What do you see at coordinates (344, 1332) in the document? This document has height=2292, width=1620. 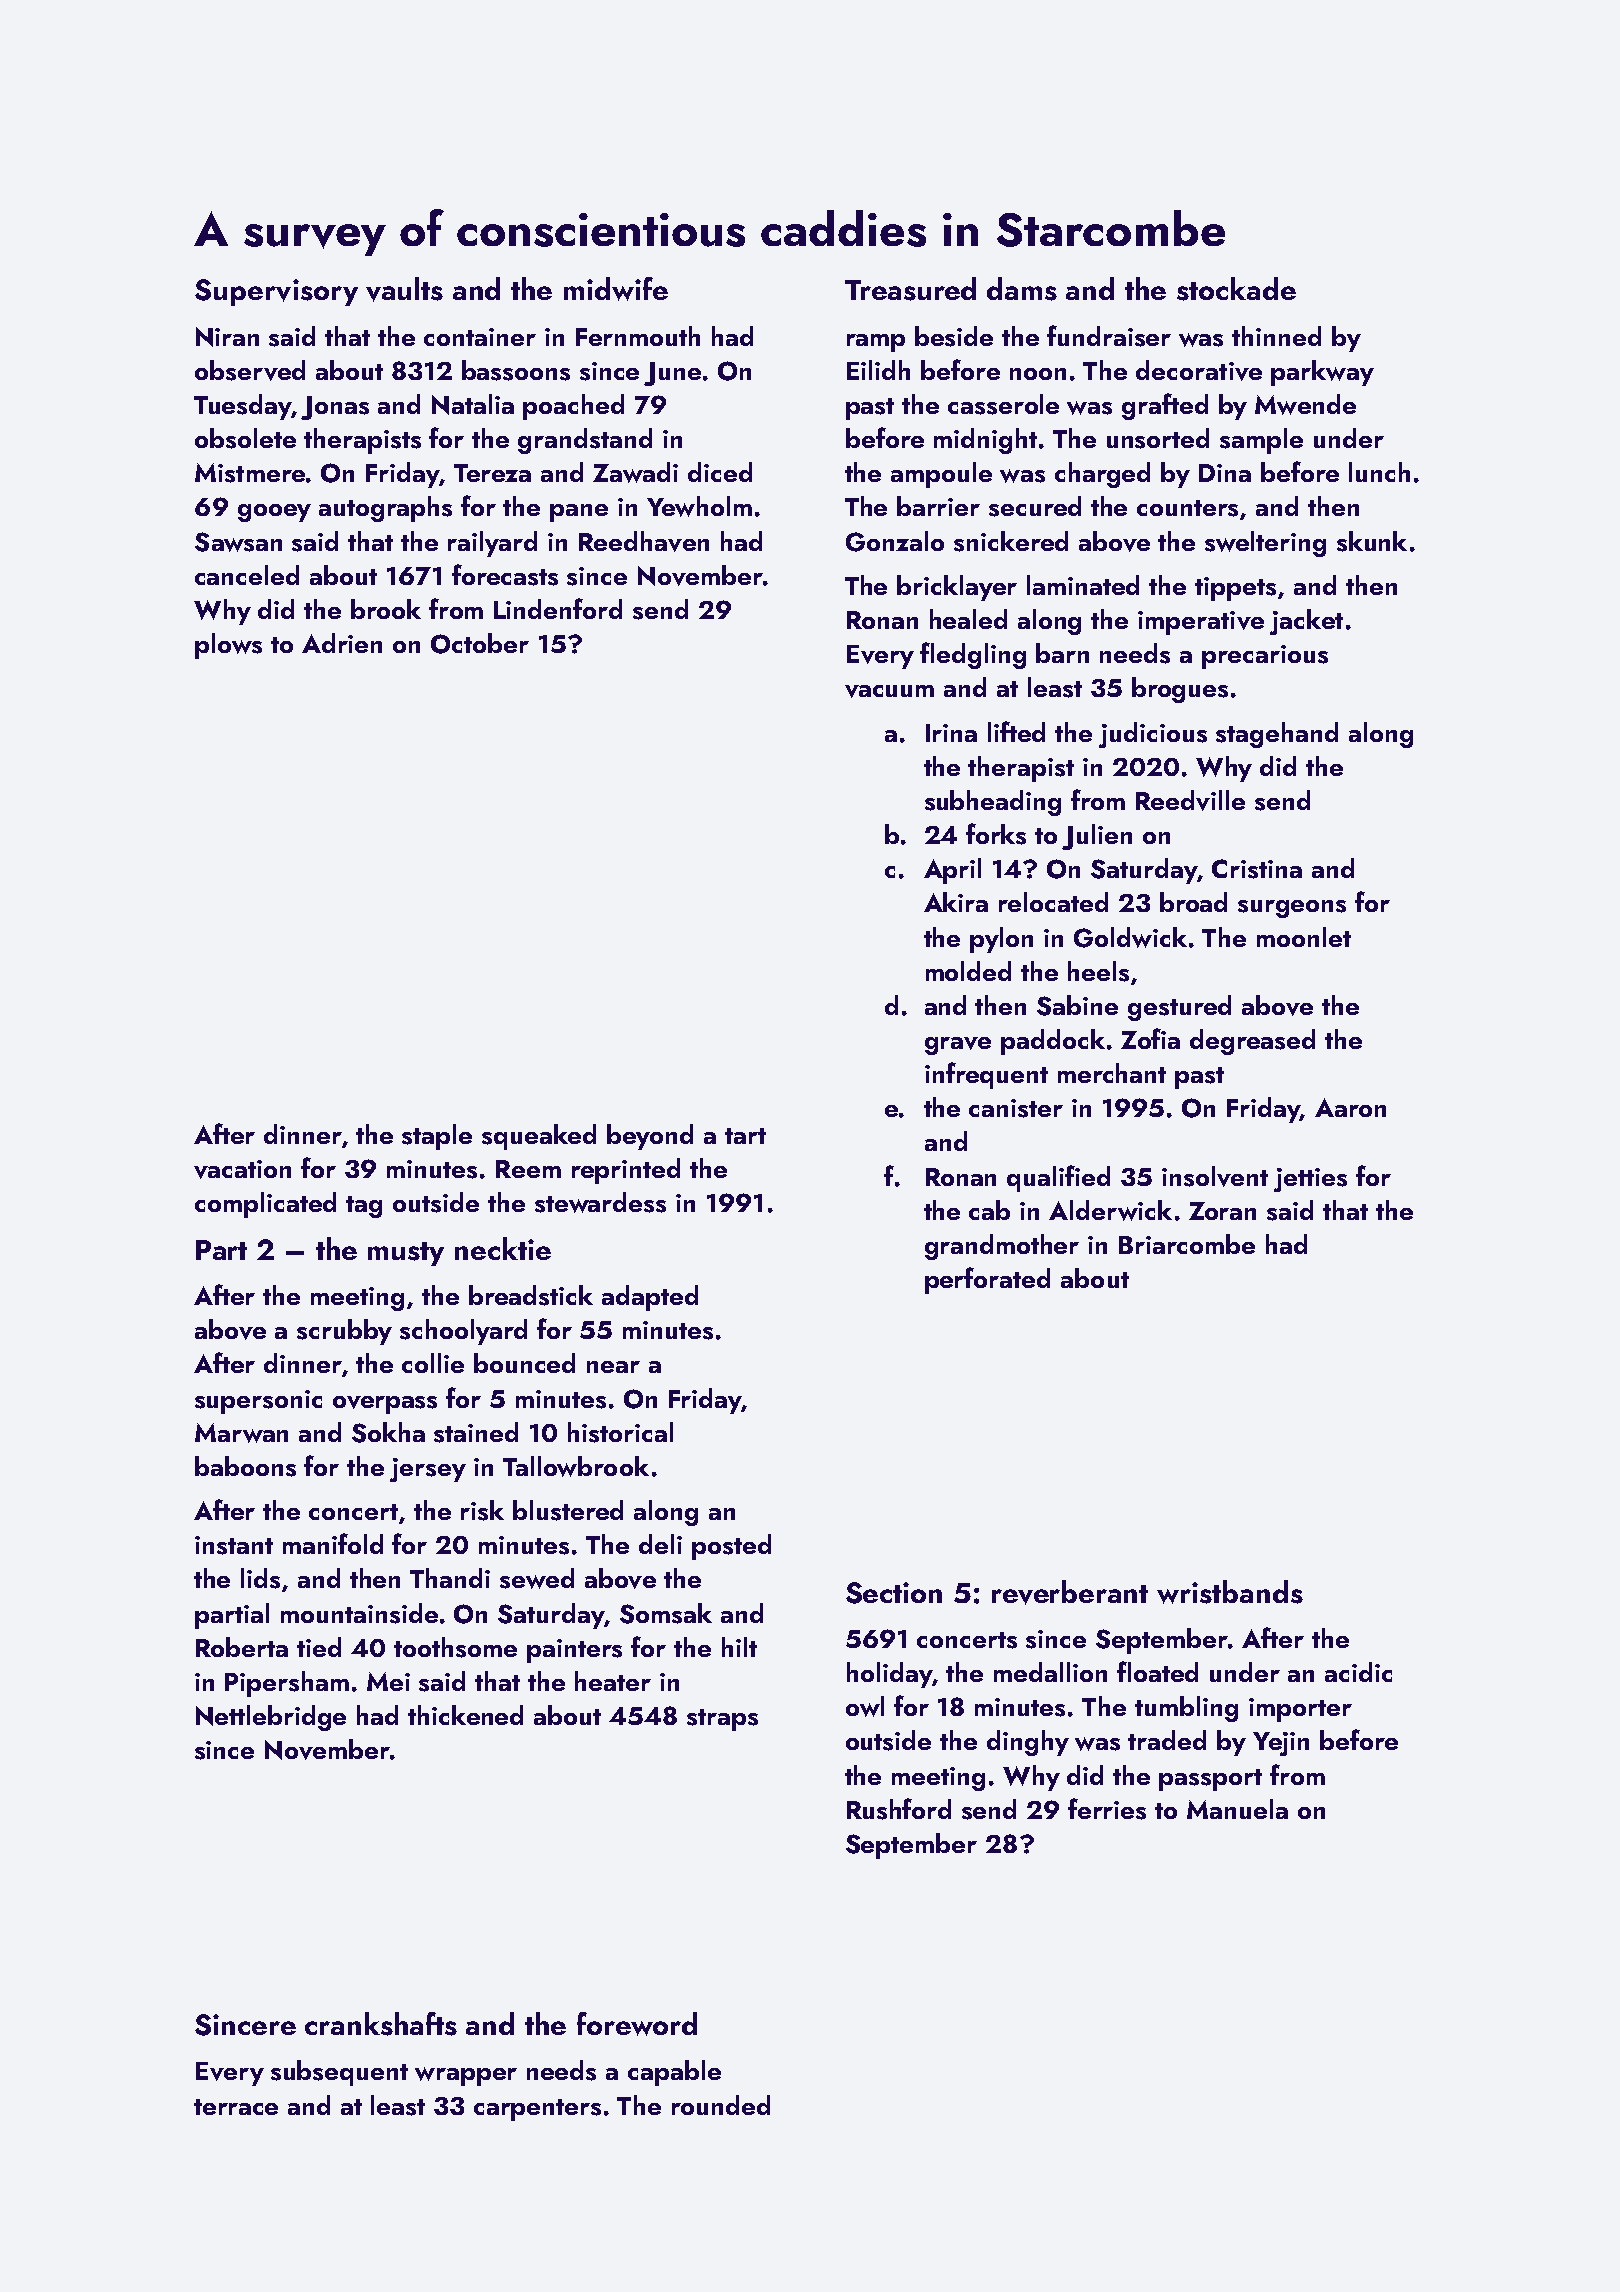 I see `scrubby` at bounding box center [344, 1332].
